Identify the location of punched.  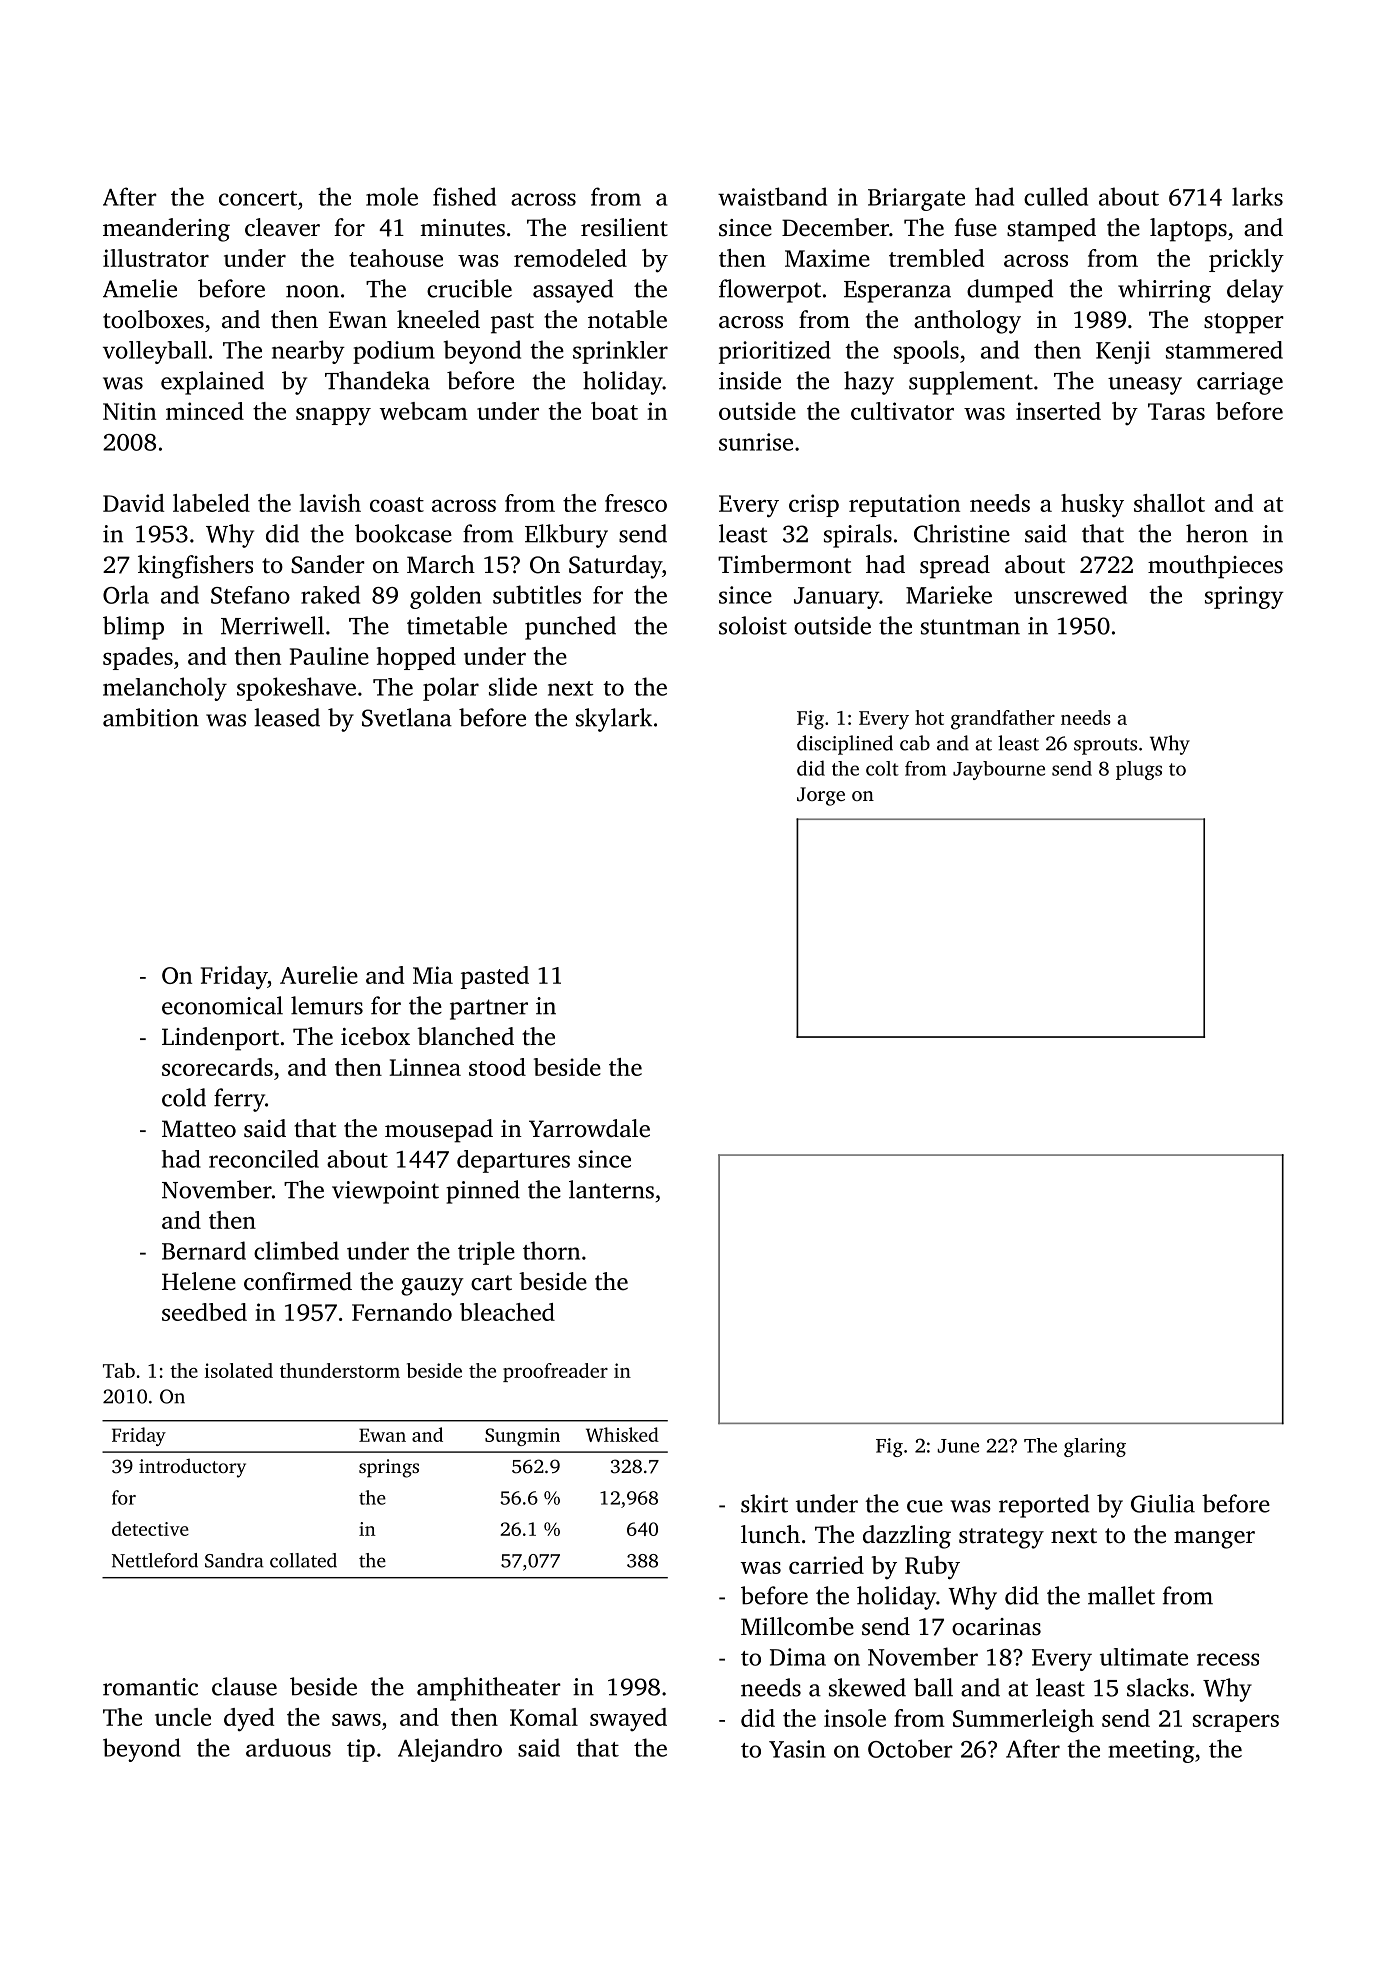
(570, 628).
